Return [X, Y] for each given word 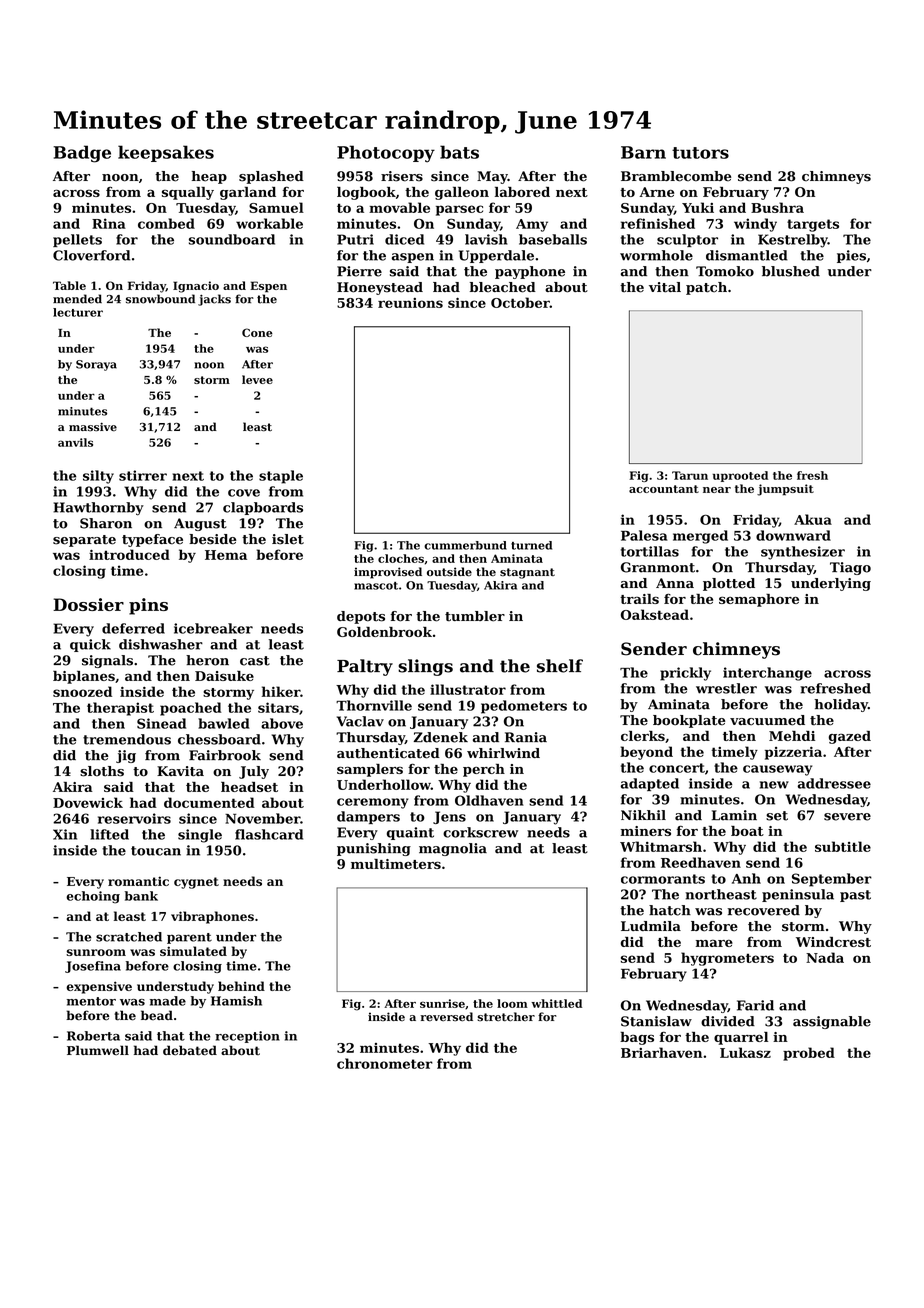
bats [459, 152]
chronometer [385, 1063]
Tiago [850, 568]
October [520, 302]
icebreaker [213, 628]
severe [847, 817]
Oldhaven [489, 800]
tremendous [127, 739]
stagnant [527, 573]
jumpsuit [785, 490]
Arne [656, 192]
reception [247, 1037]
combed [166, 223]
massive [93, 427]
